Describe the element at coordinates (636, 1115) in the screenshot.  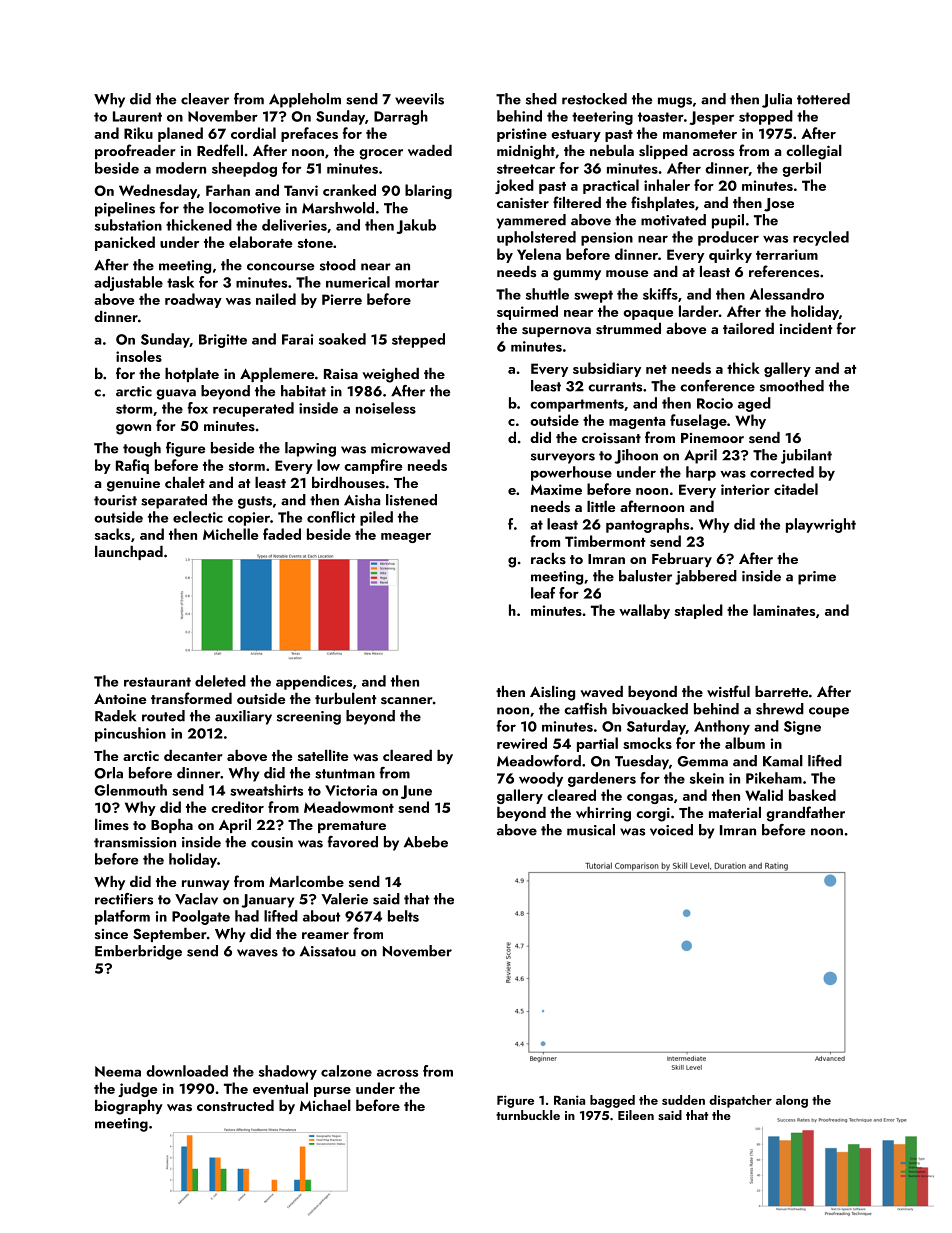
I see `Eileen` at that location.
